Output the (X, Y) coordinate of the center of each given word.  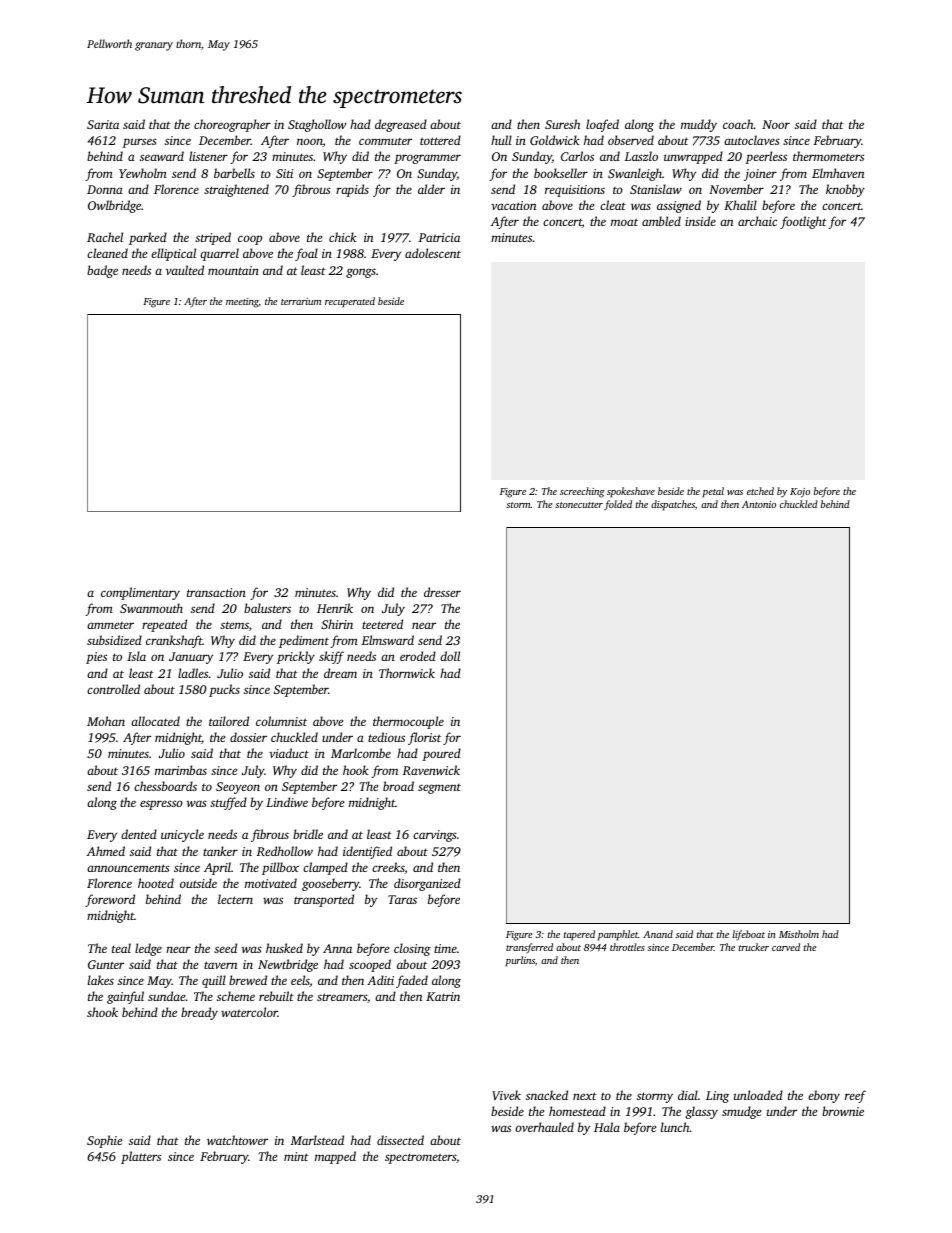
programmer (427, 159)
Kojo (800, 493)
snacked (547, 1095)
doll (450, 656)
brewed (248, 980)
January (191, 658)
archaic (757, 221)
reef (855, 1096)
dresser (442, 592)
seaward (162, 156)
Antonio (759, 504)
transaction (216, 592)
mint (296, 1156)
